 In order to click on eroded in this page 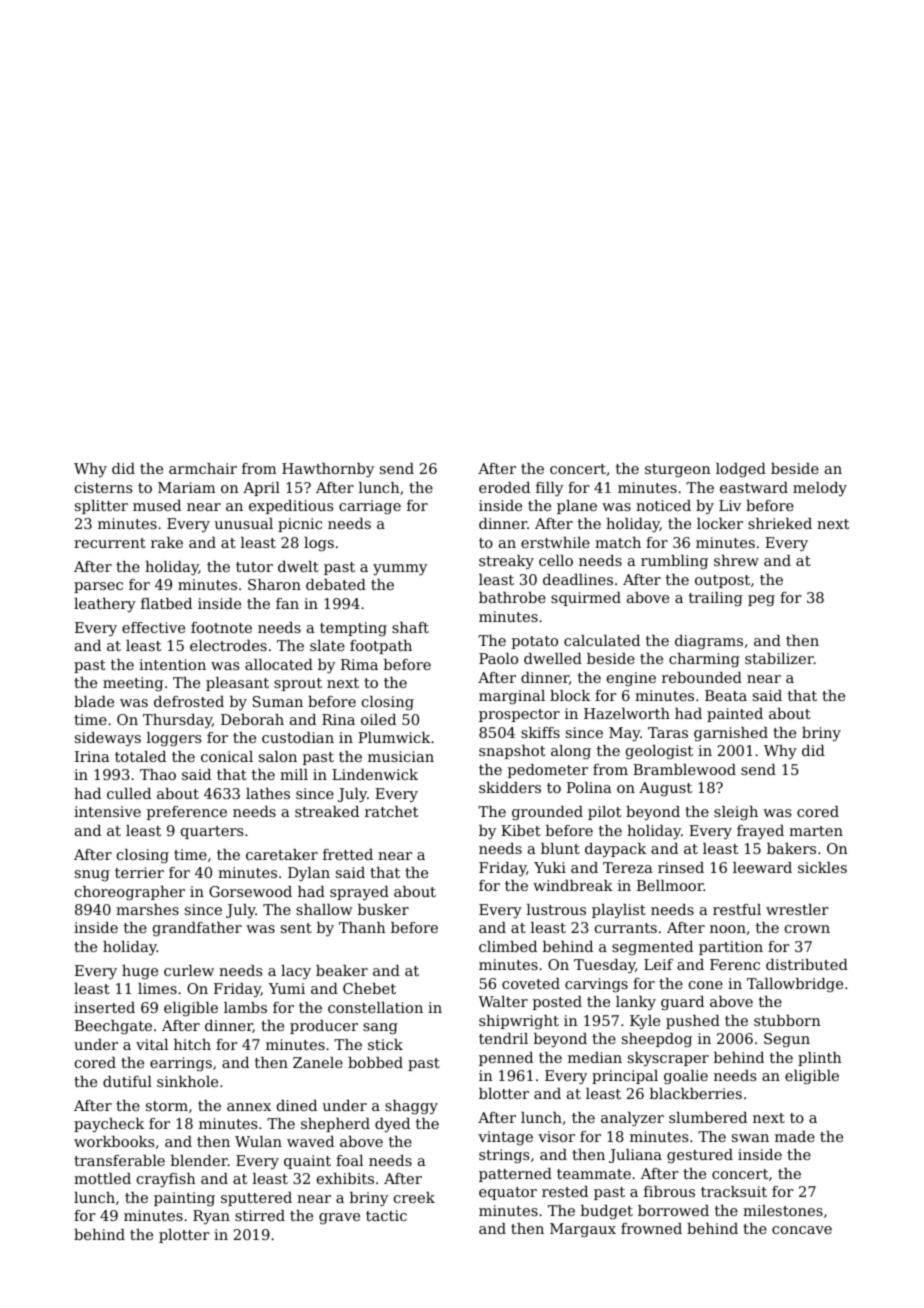, I will do `click(504, 487)`.
